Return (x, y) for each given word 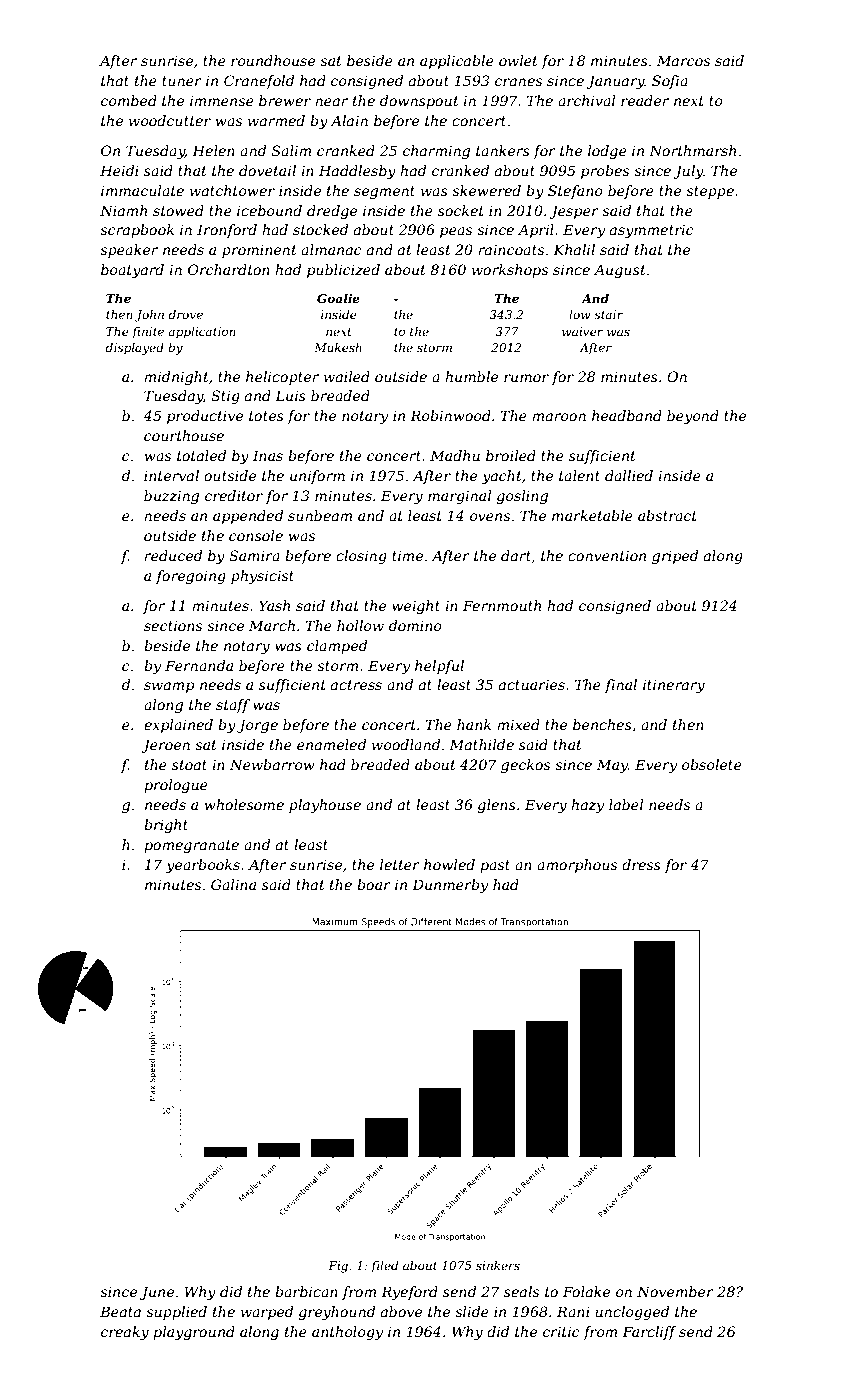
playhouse (325, 806)
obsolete (712, 764)
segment (384, 192)
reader (645, 100)
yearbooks (203, 866)
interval (171, 475)
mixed (518, 724)
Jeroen (165, 746)
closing (361, 557)
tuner (182, 81)
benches (602, 724)
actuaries (532, 684)
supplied (176, 1313)
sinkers (498, 1265)
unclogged (632, 1313)
